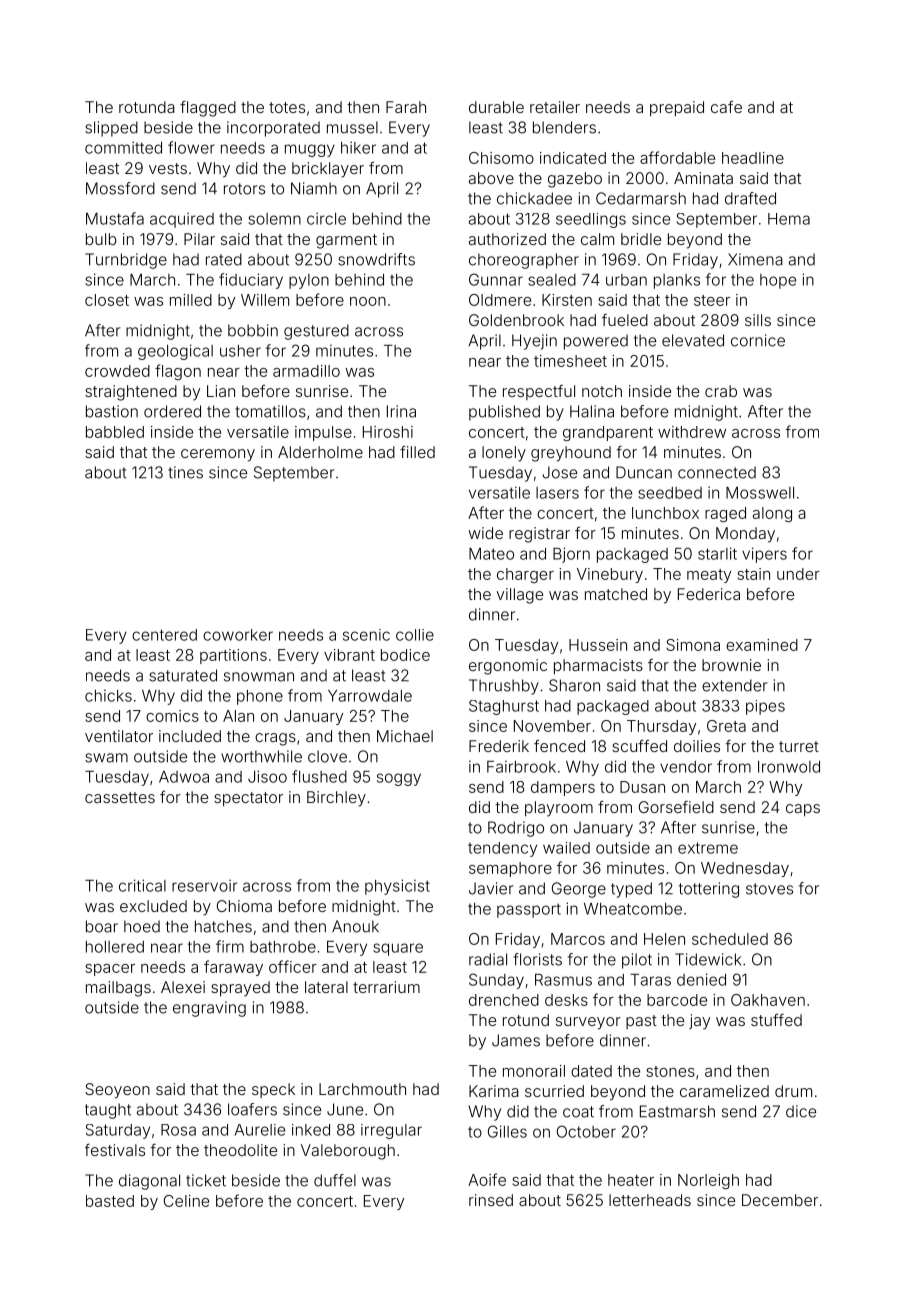  What do you see at coordinates (397, 887) in the page?
I see `physicist` at bounding box center [397, 887].
